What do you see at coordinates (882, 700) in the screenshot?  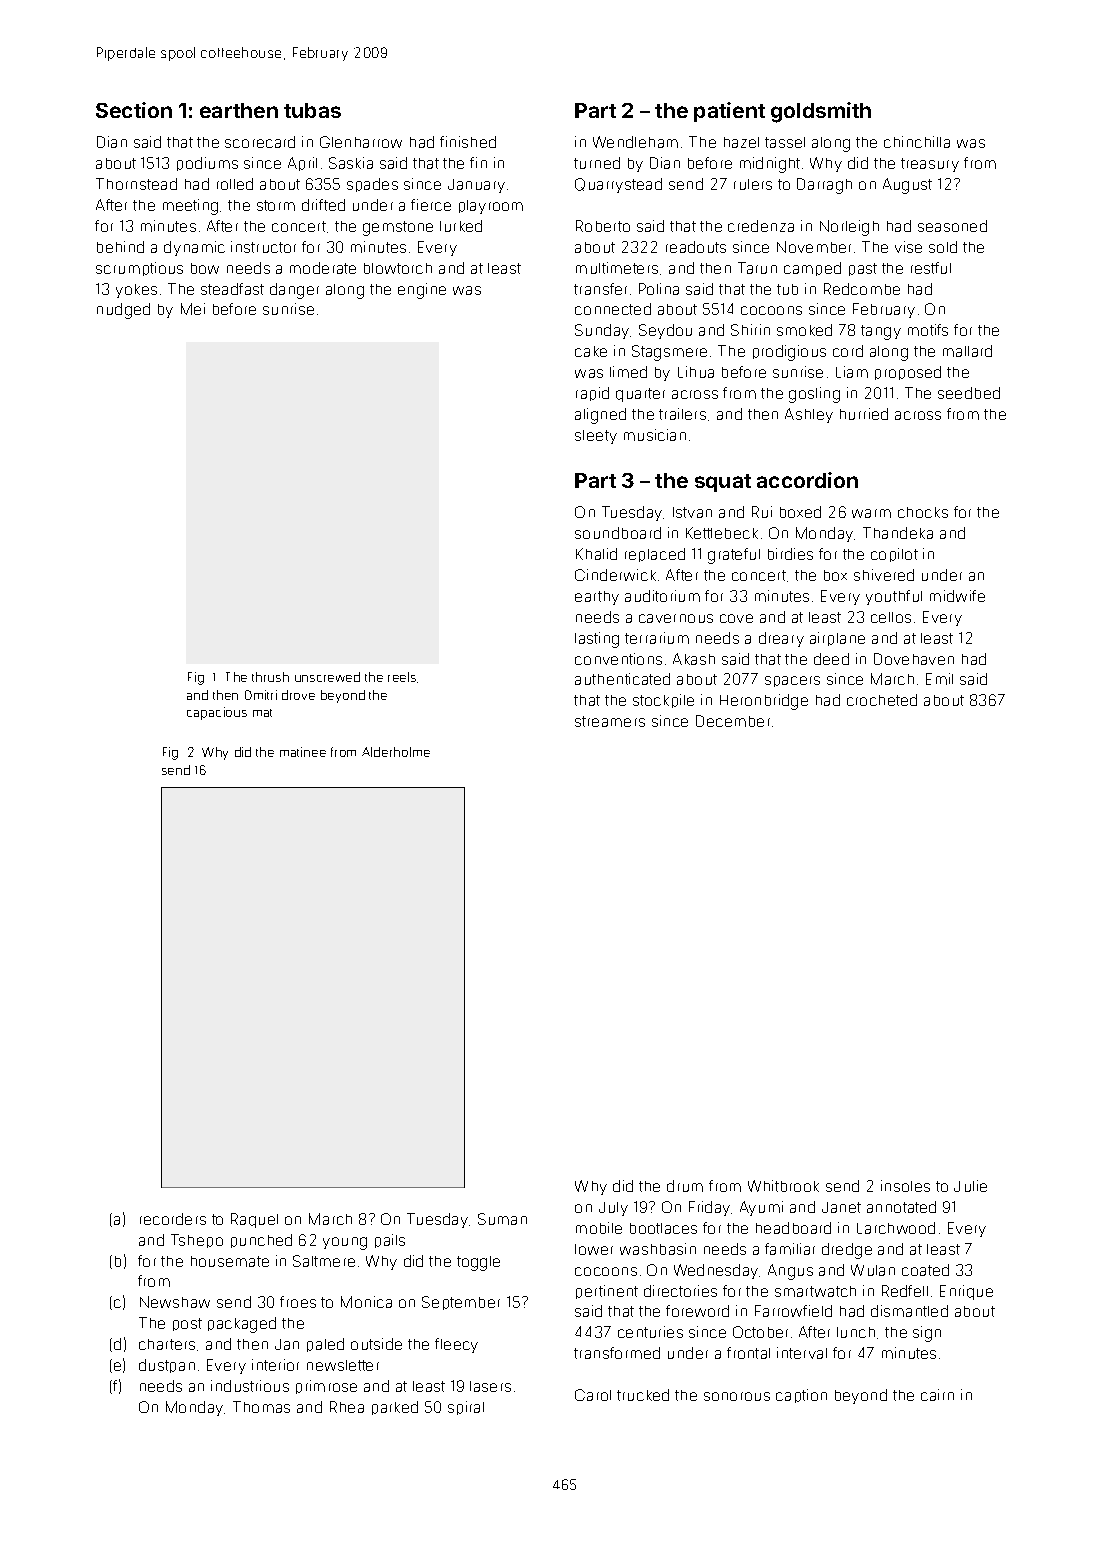 I see `crocheted` at bounding box center [882, 700].
